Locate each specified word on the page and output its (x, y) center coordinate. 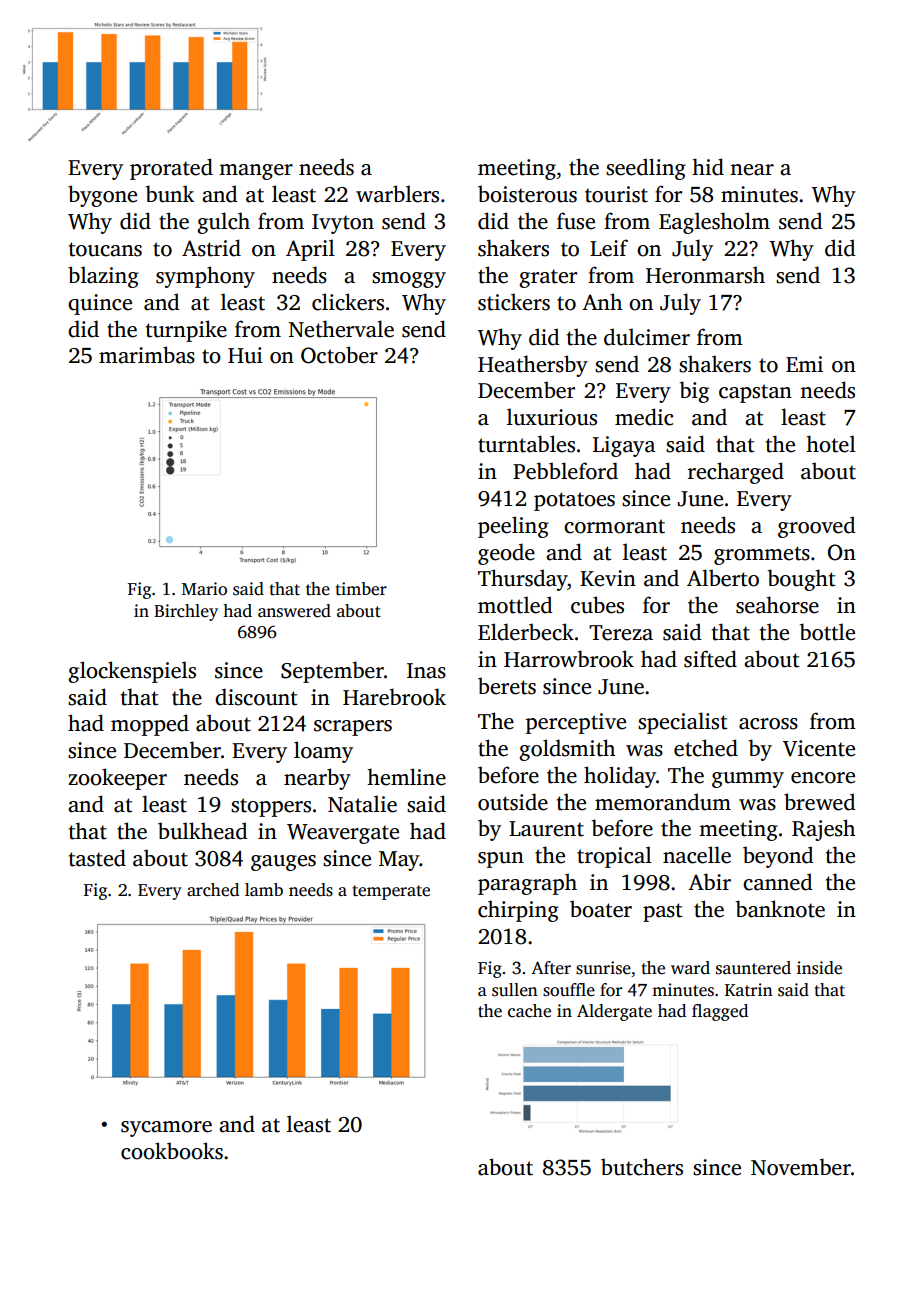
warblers (397, 194)
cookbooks (172, 1151)
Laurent (546, 829)
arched (213, 890)
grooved (817, 527)
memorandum (663, 802)
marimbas (147, 355)
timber (361, 589)
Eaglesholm (714, 223)
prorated (171, 169)
